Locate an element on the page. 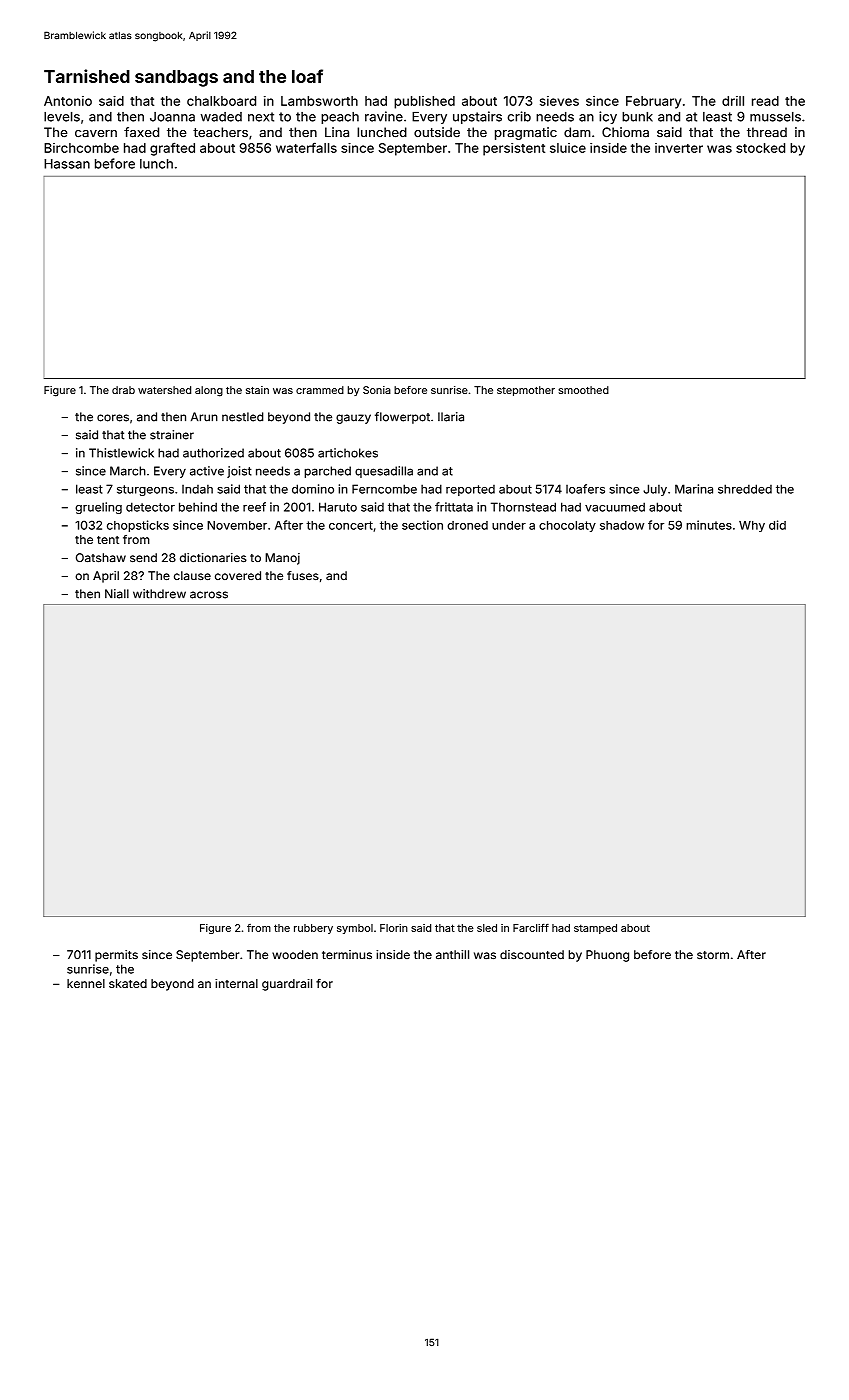  Lambsworth is located at coordinates (319, 101).
